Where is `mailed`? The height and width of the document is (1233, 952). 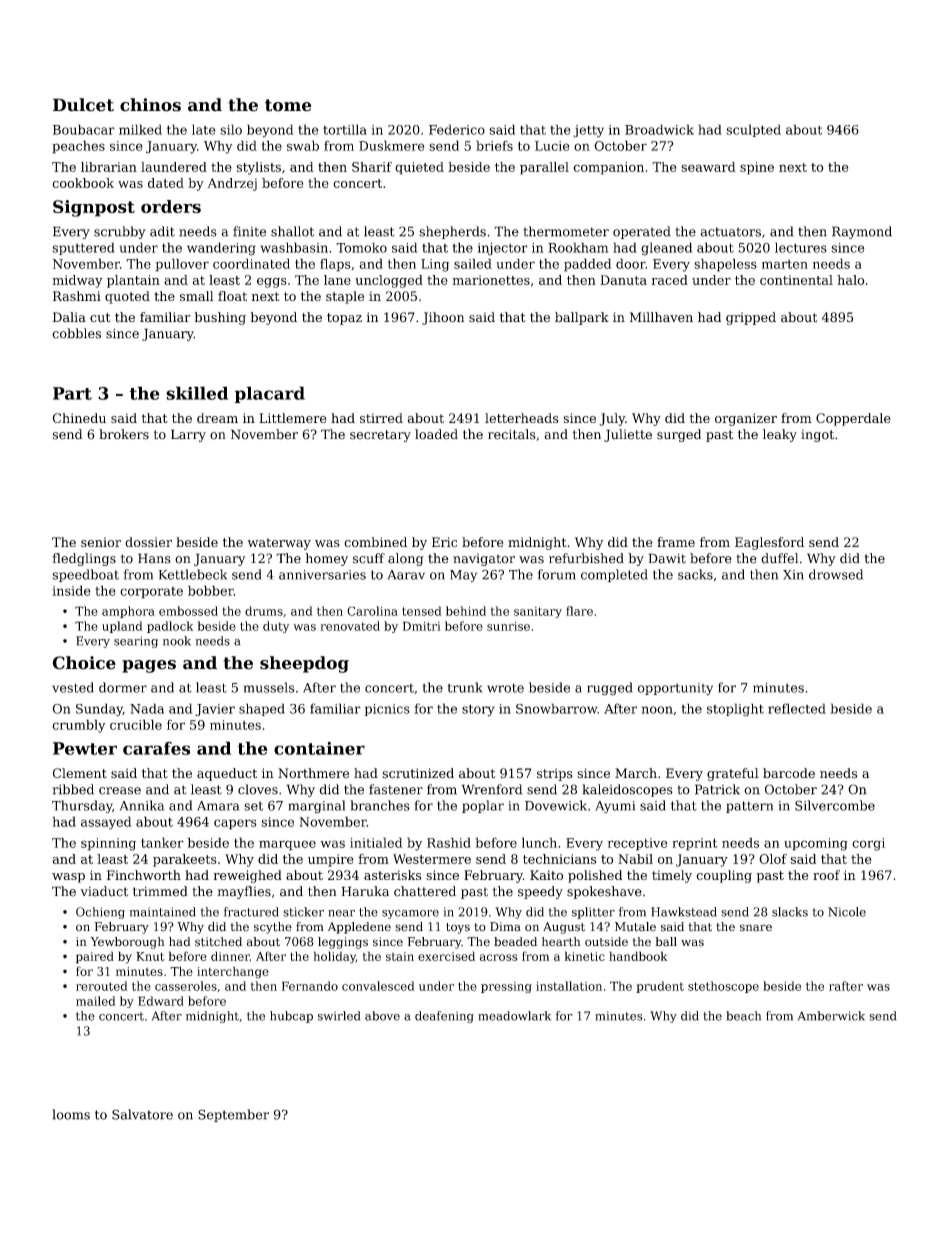
mailed is located at coordinates (96, 1001).
